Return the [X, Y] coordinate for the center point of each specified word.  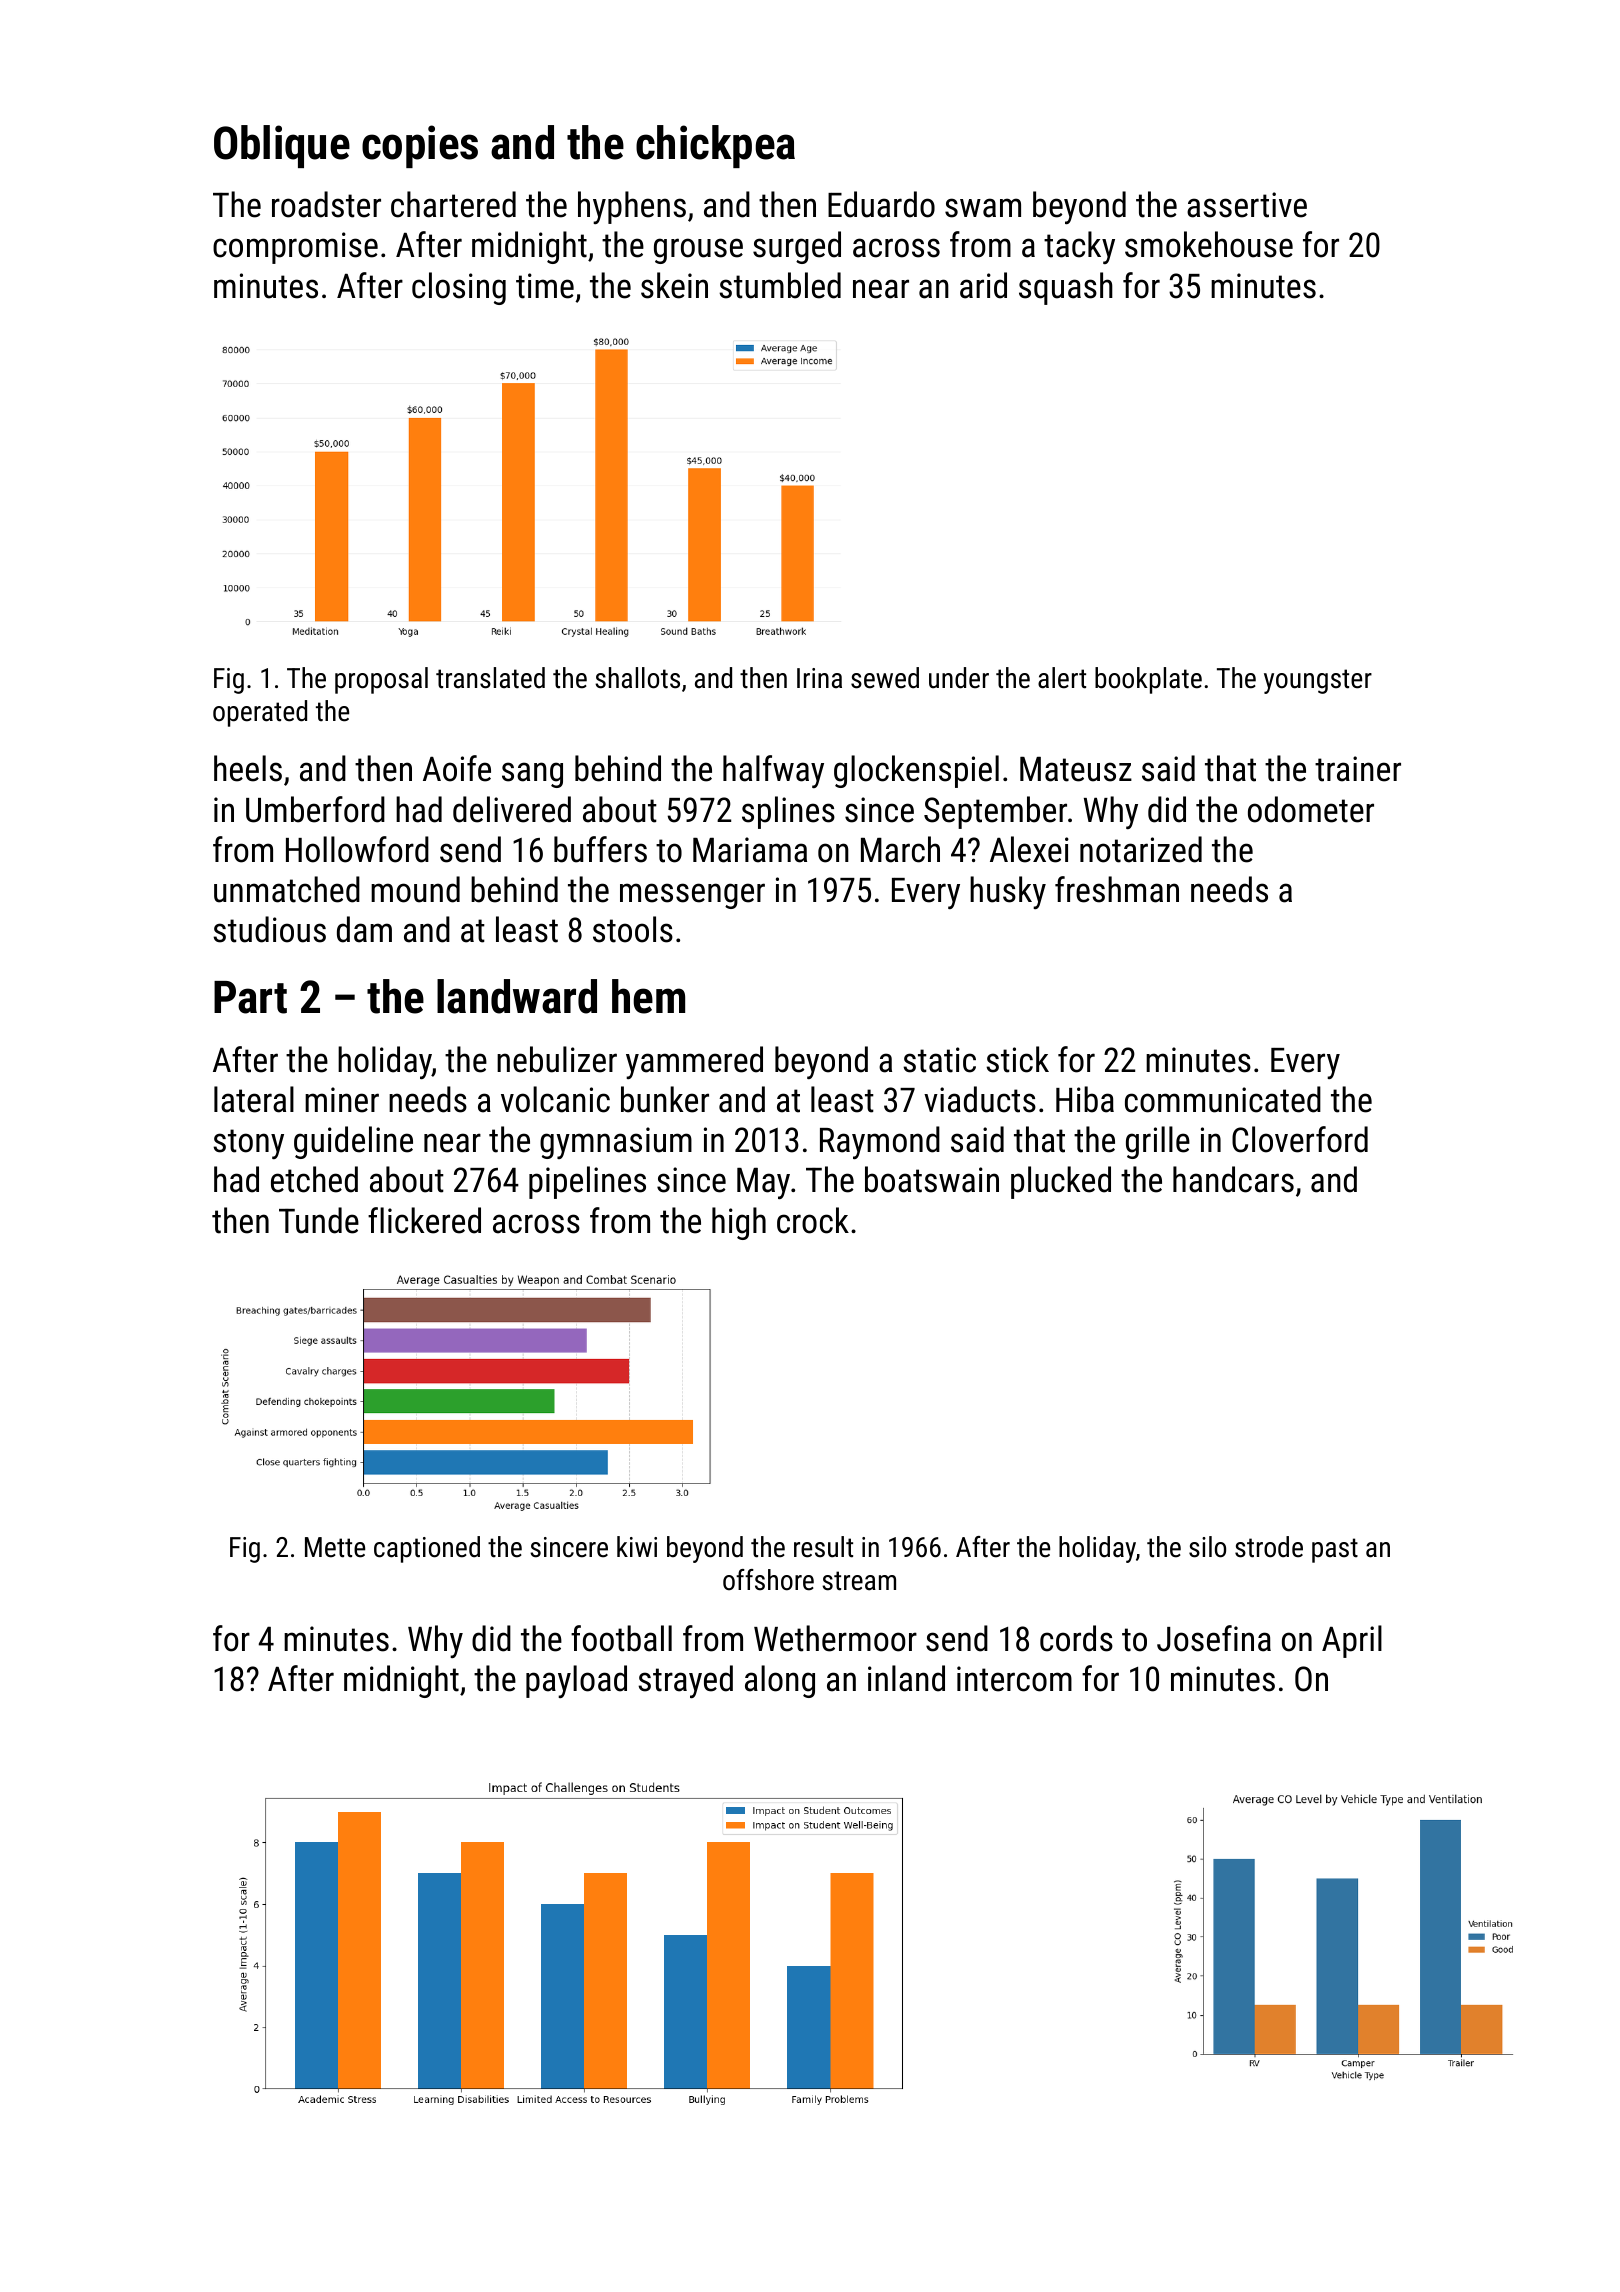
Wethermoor [835, 1638]
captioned [427, 1549]
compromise [295, 248]
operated [260, 713]
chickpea [715, 146]
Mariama [750, 850]
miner [342, 1100]
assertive [1247, 205]
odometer [1311, 809]
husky [1008, 892]
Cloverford [1300, 1139]
